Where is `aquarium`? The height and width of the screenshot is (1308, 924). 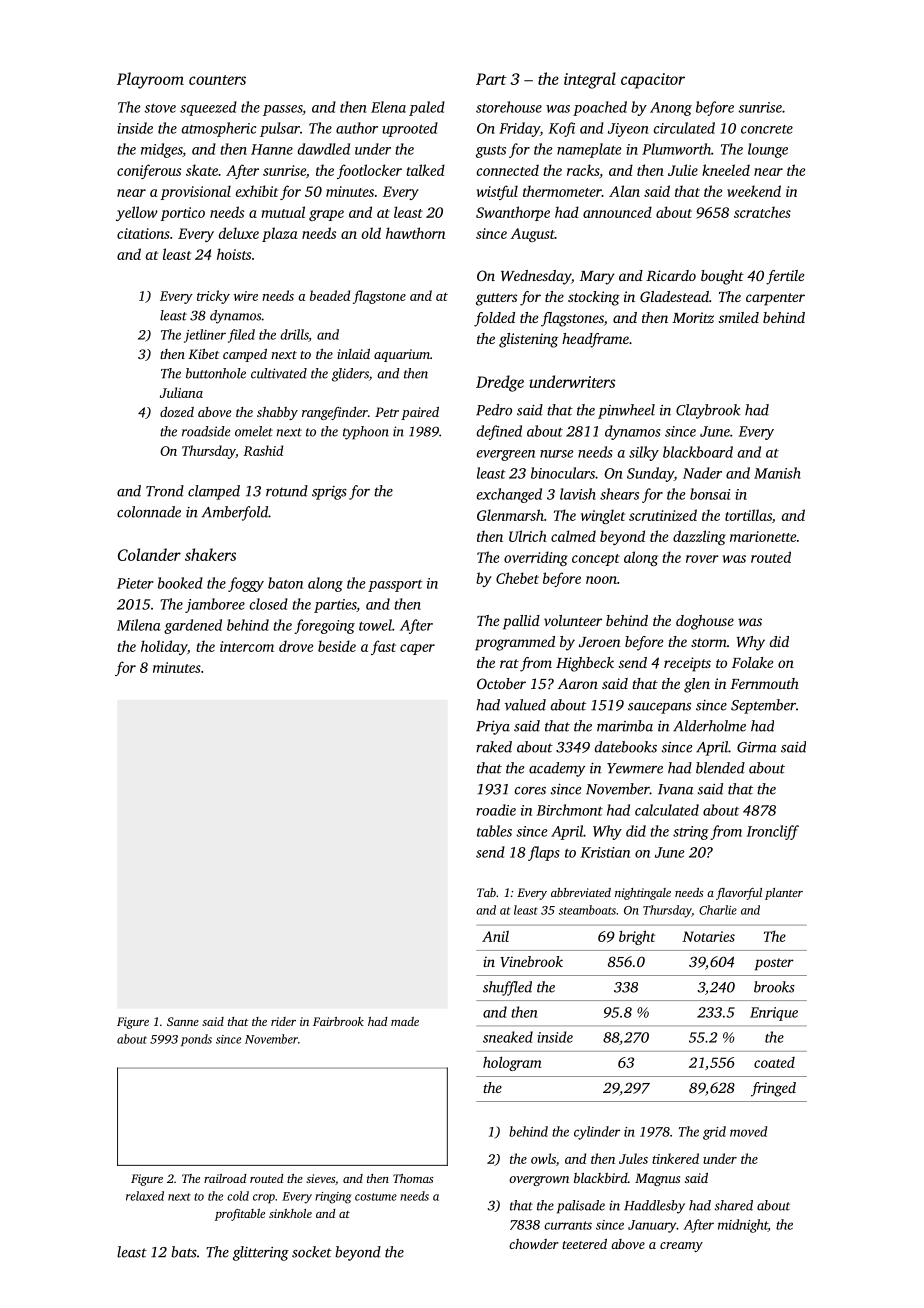 aquarium is located at coordinates (402, 355).
